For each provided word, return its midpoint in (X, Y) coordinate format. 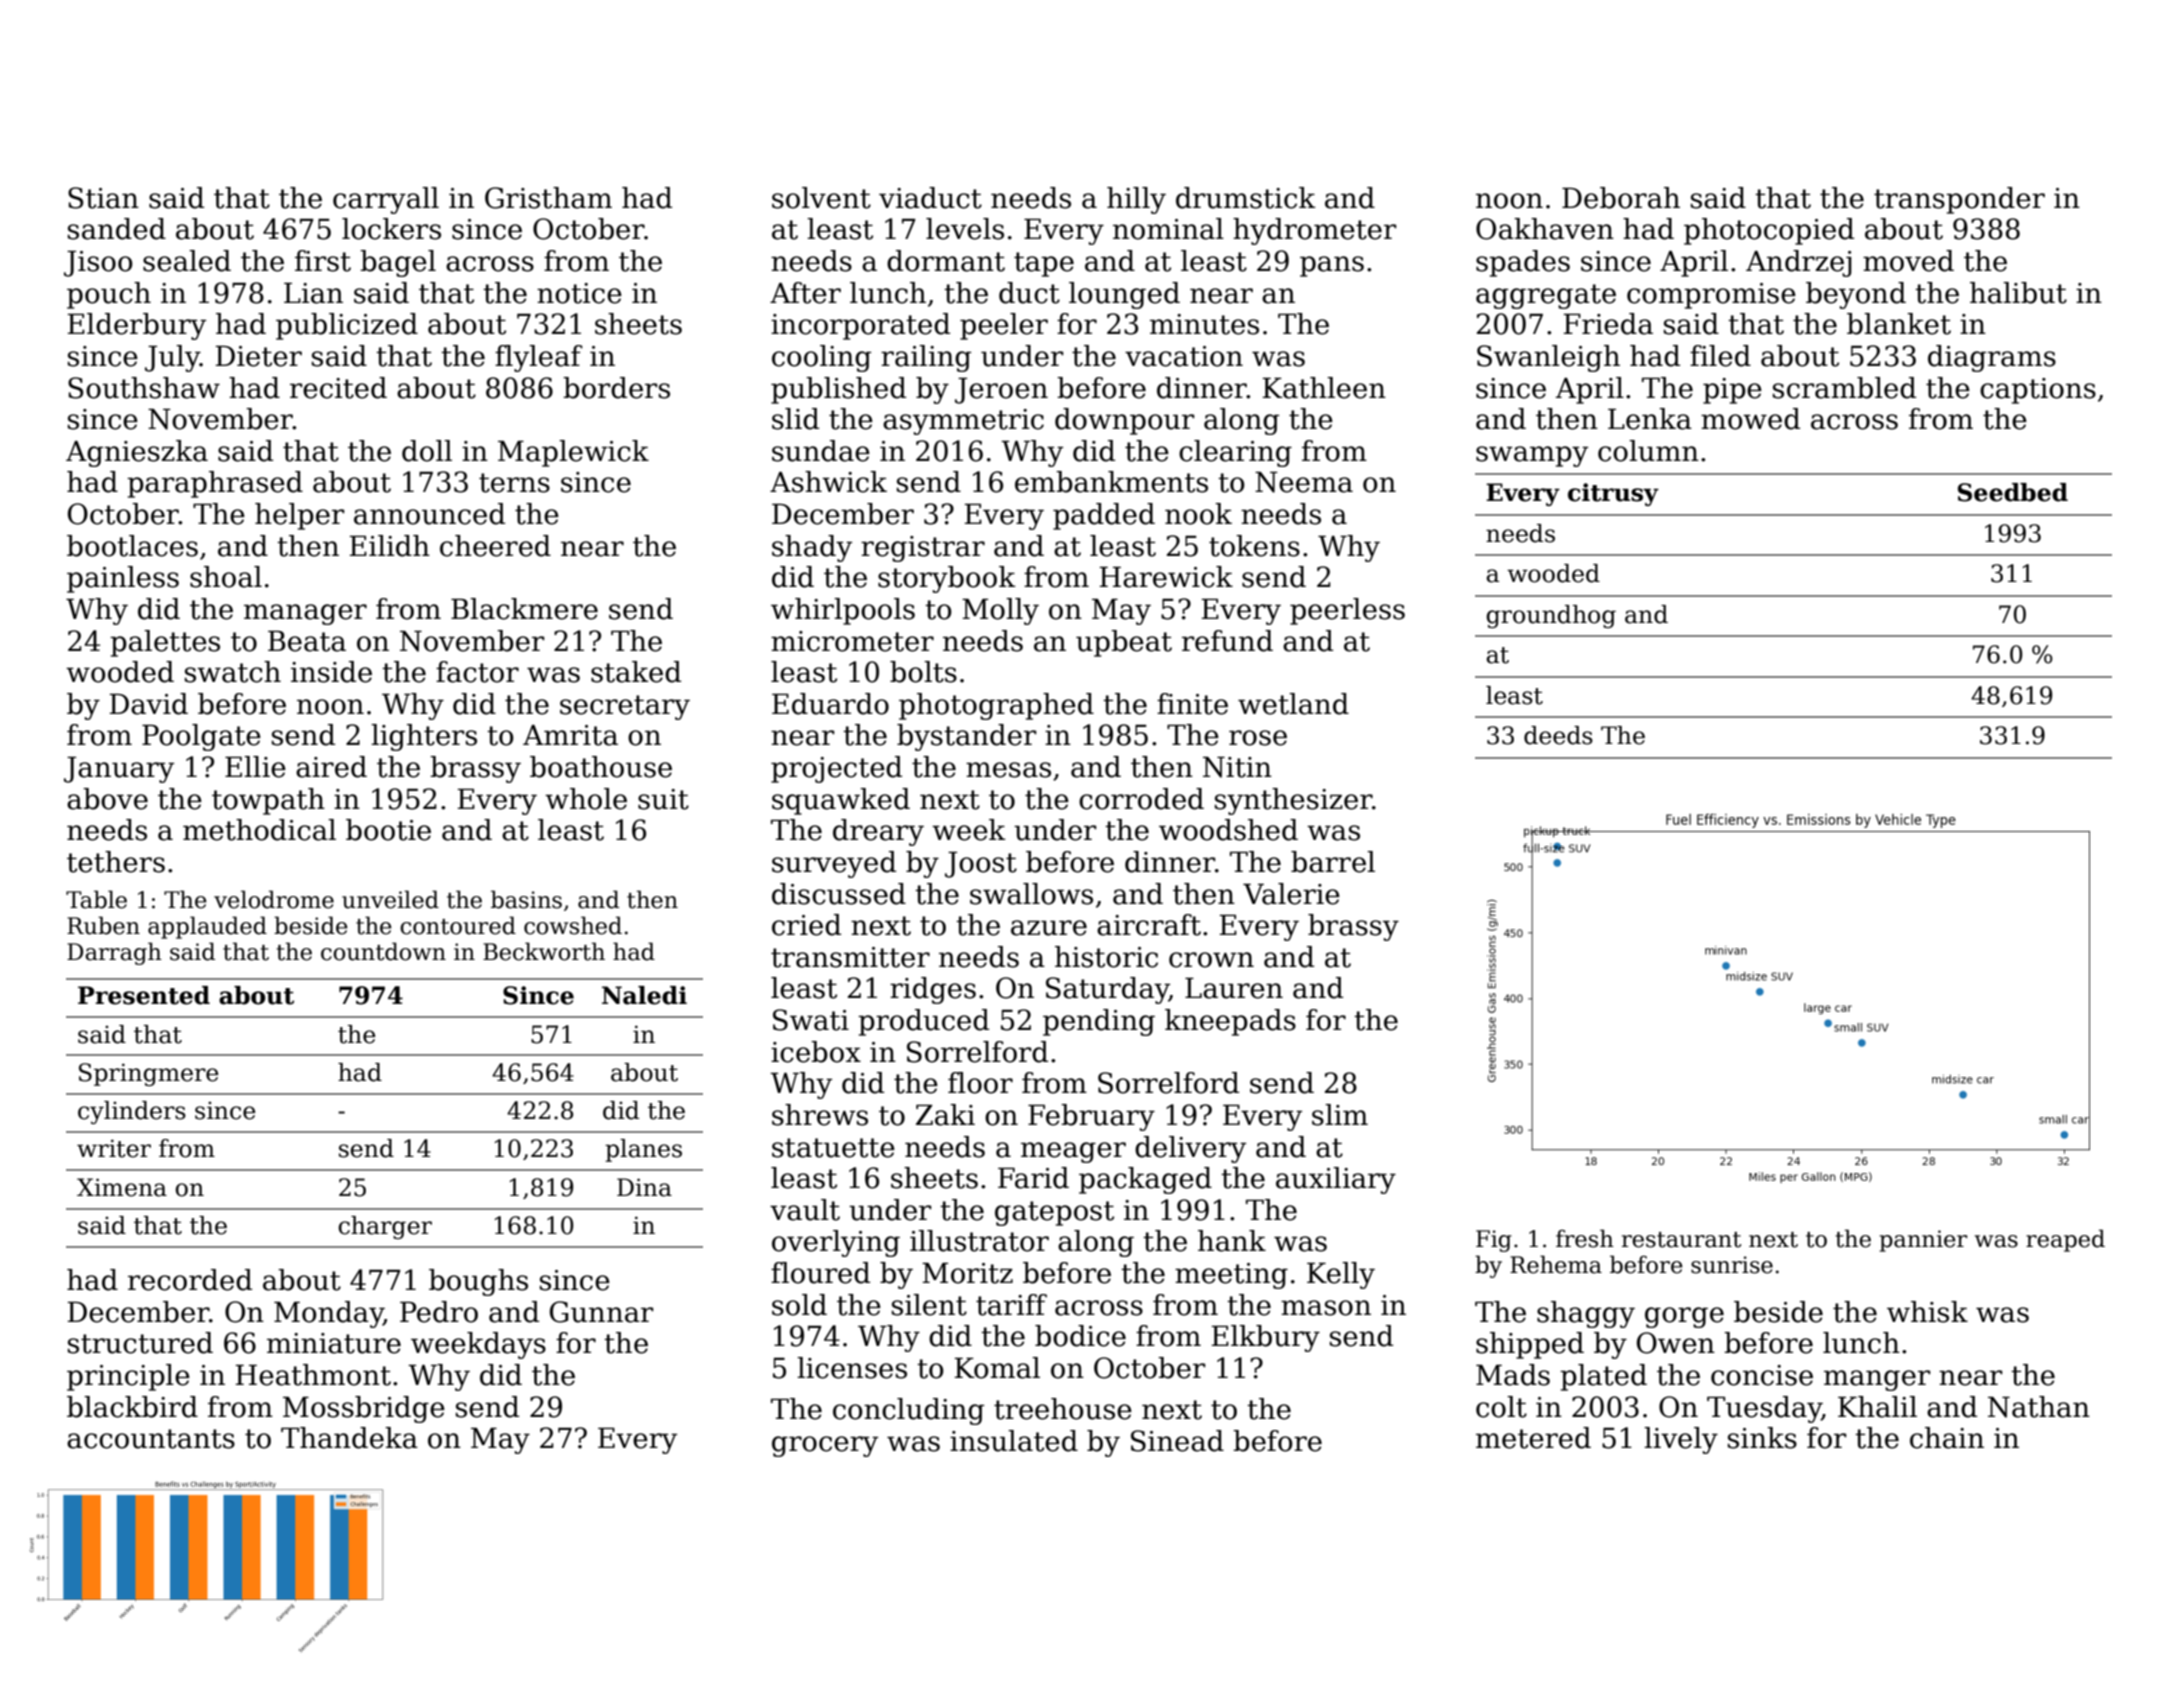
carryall (386, 200)
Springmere (148, 1074)
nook (1198, 514)
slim (1340, 1115)
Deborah (1621, 198)
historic (1106, 957)
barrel (1333, 862)
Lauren (1234, 988)
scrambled (1844, 388)
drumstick (1246, 198)
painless (123, 579)
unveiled (390, 899)
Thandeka (349, 1438)
